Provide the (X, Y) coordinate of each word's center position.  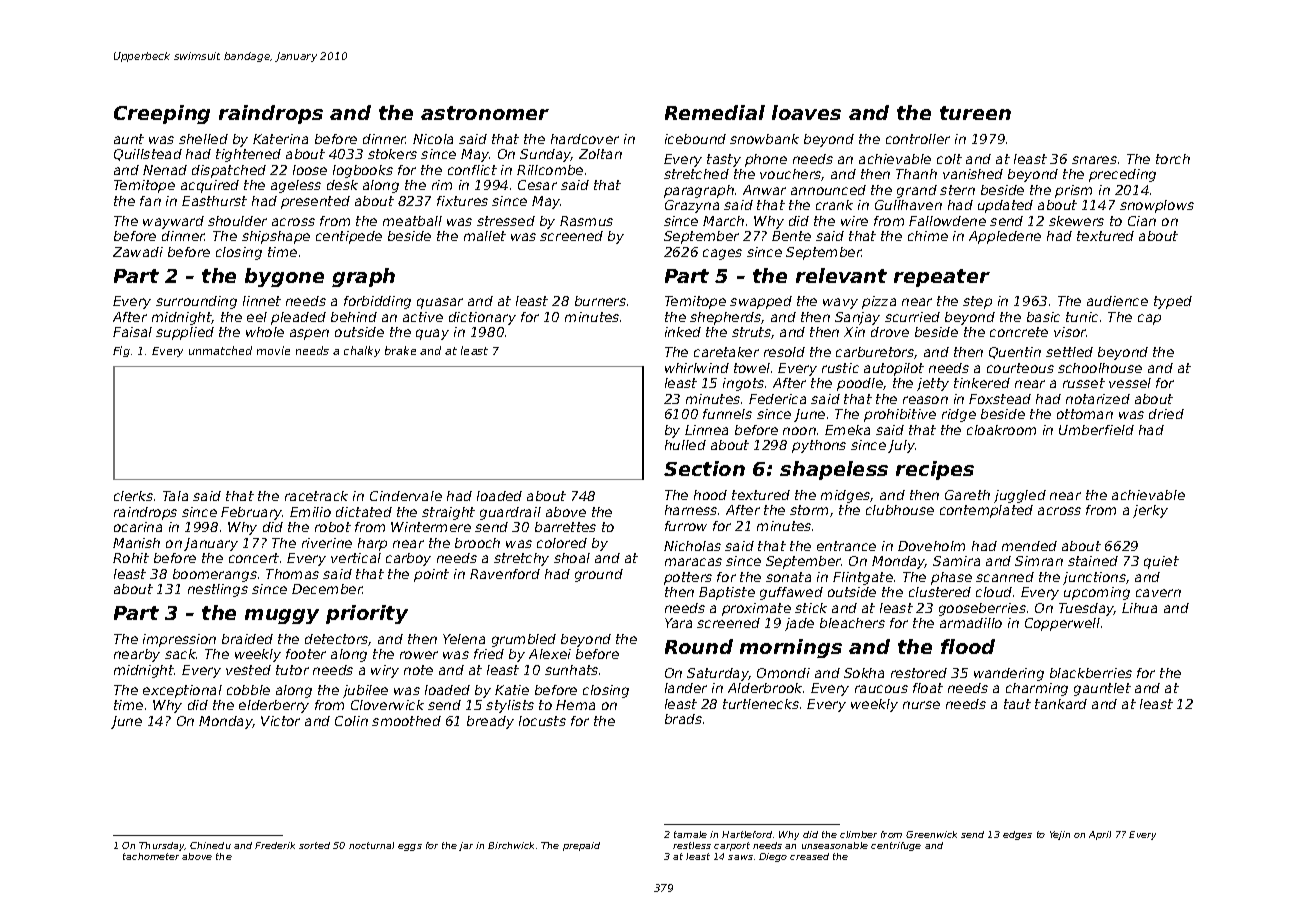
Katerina (280, 139)
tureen (975, 113)
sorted (314, 845)
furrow (686, 526)
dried (1166, 414)
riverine (327, 543)
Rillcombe (550, 170)
